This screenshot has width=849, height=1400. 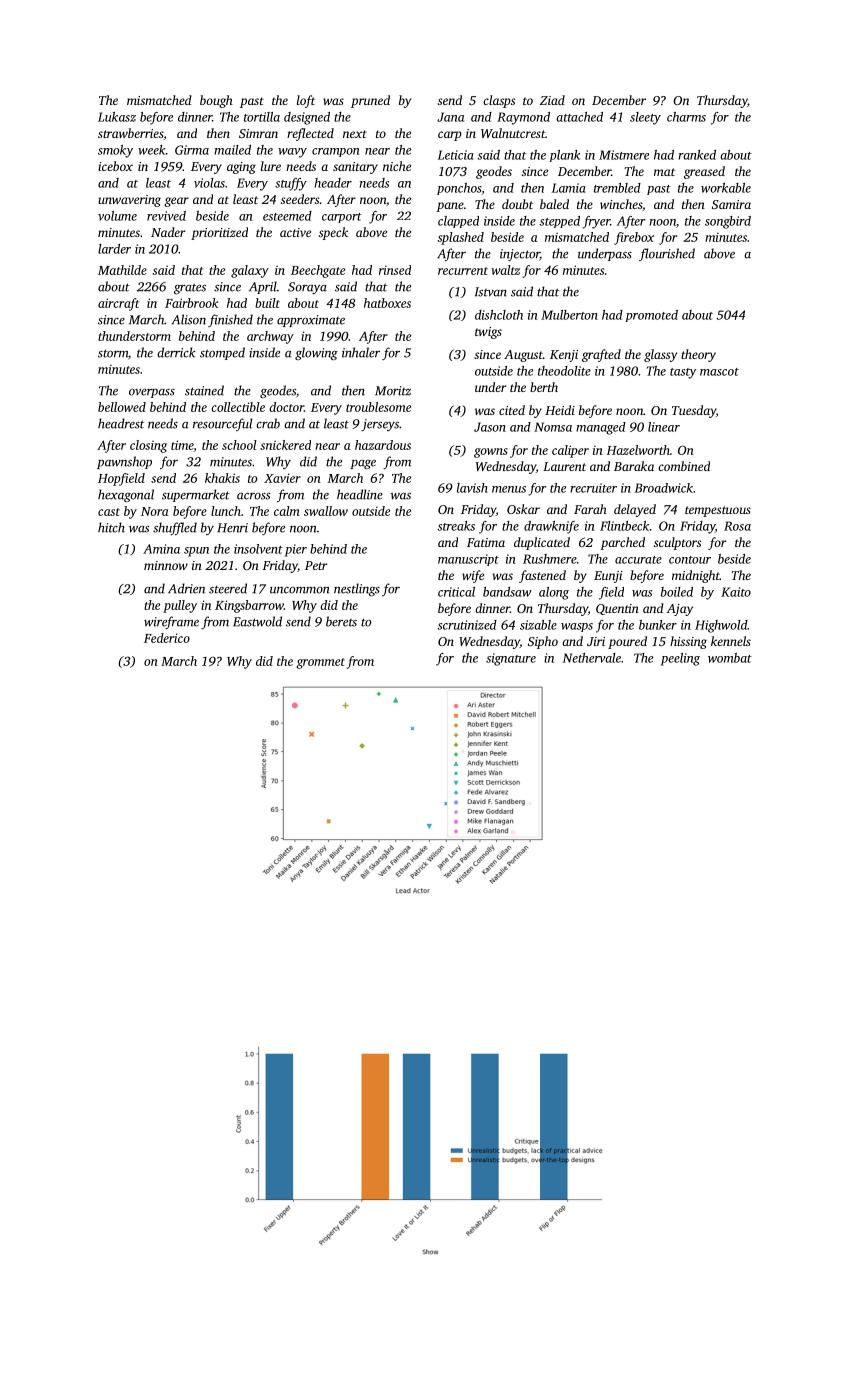 What do you see at coordinates (117, 117) in the screenshot?
I see `Lukasz` at bounding box center [117, 117].
